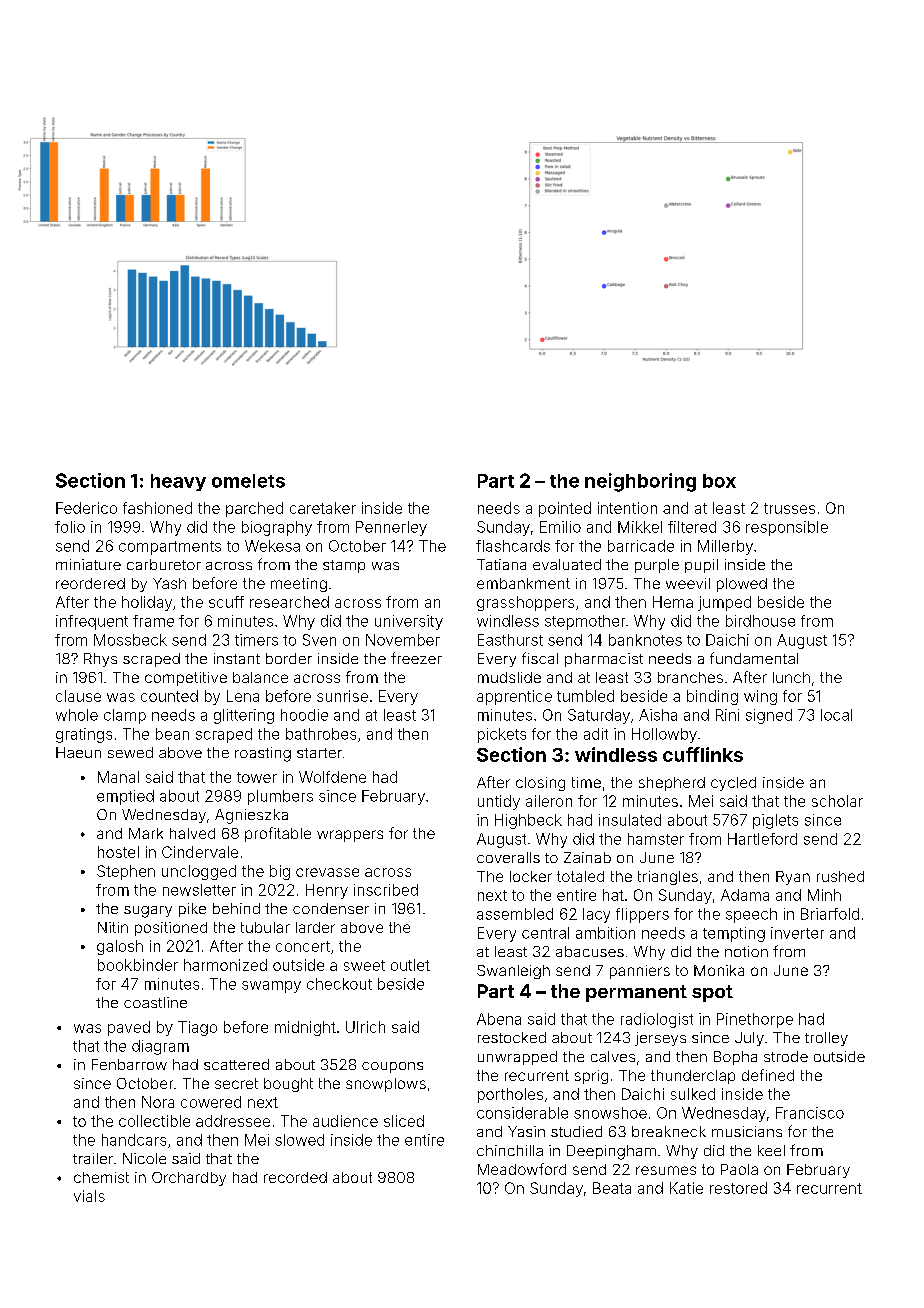 The width and height of the page is (924, 1308). I want to click on Fenbarrow, so click(129, 1064).
